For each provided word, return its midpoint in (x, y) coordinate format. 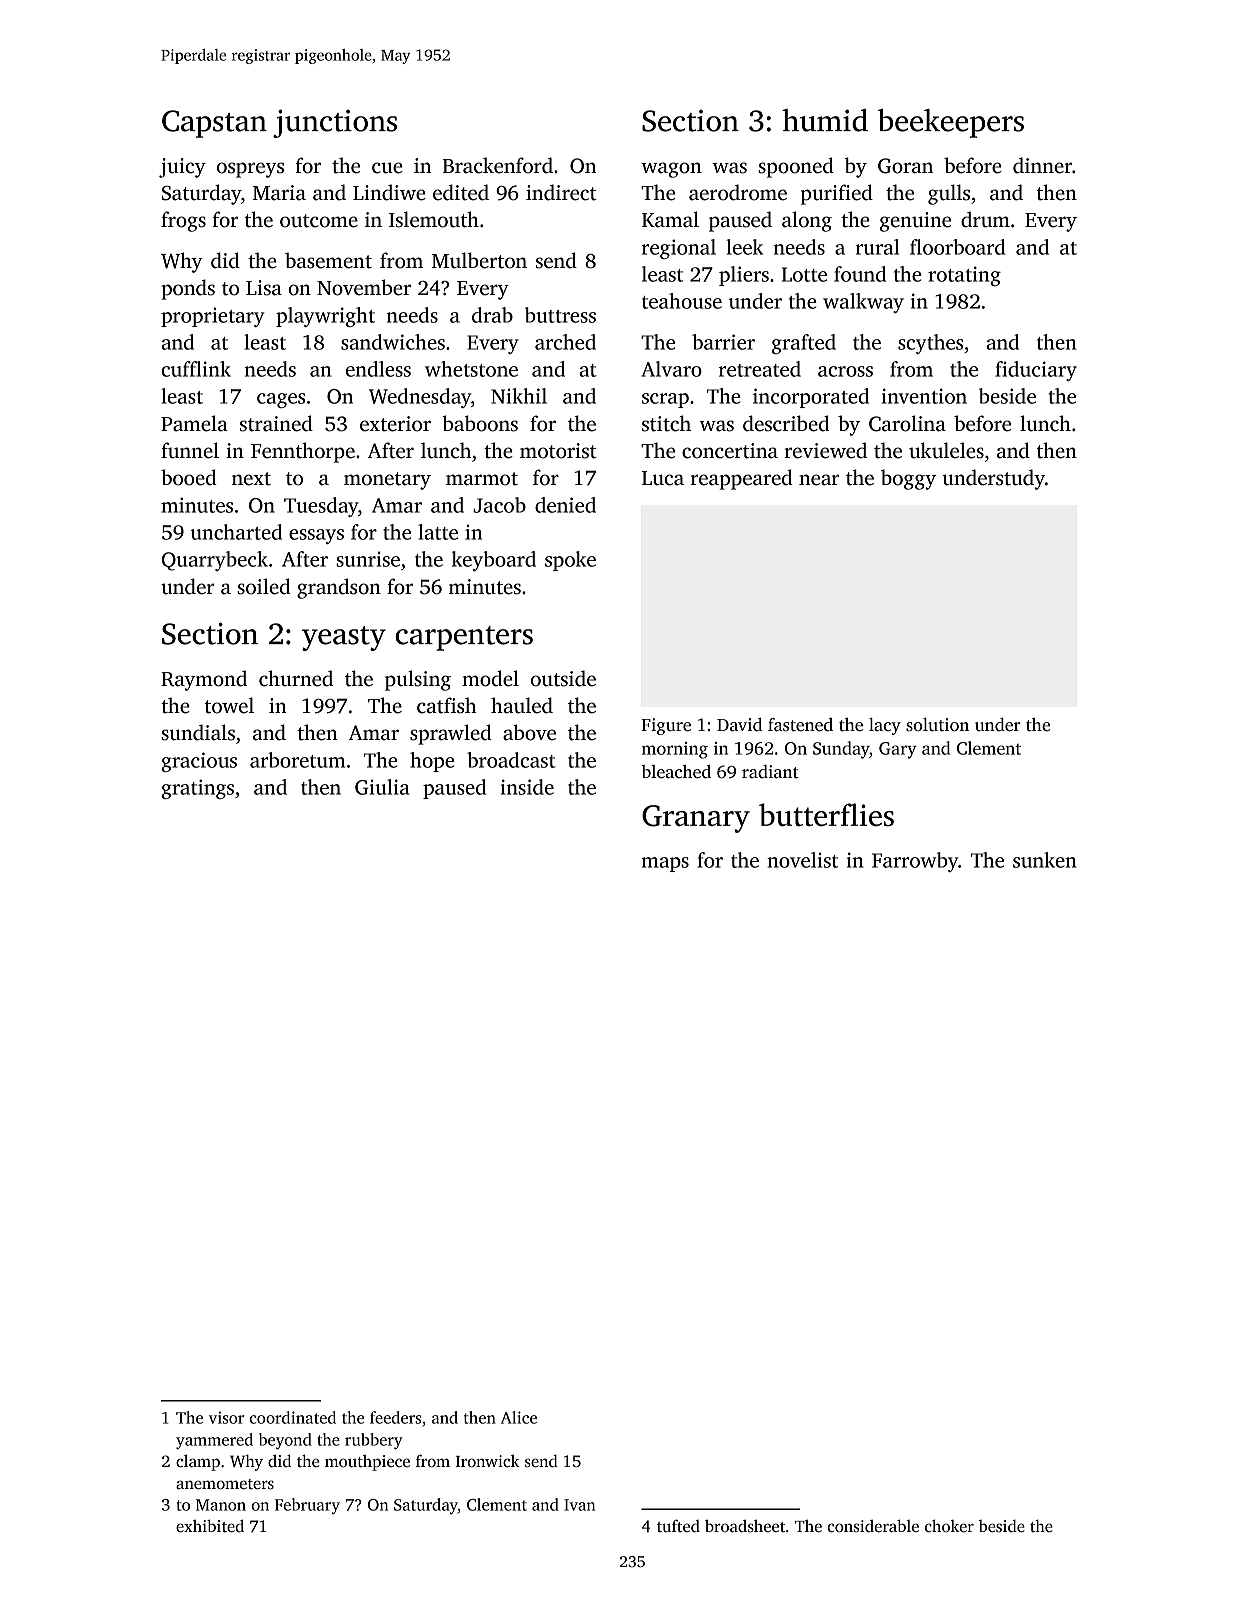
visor (226, 1417)
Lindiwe (389, 192)
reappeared (742, 479)
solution (937, 725)
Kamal (670, 219)
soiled (264, 586)
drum (985, 219)
